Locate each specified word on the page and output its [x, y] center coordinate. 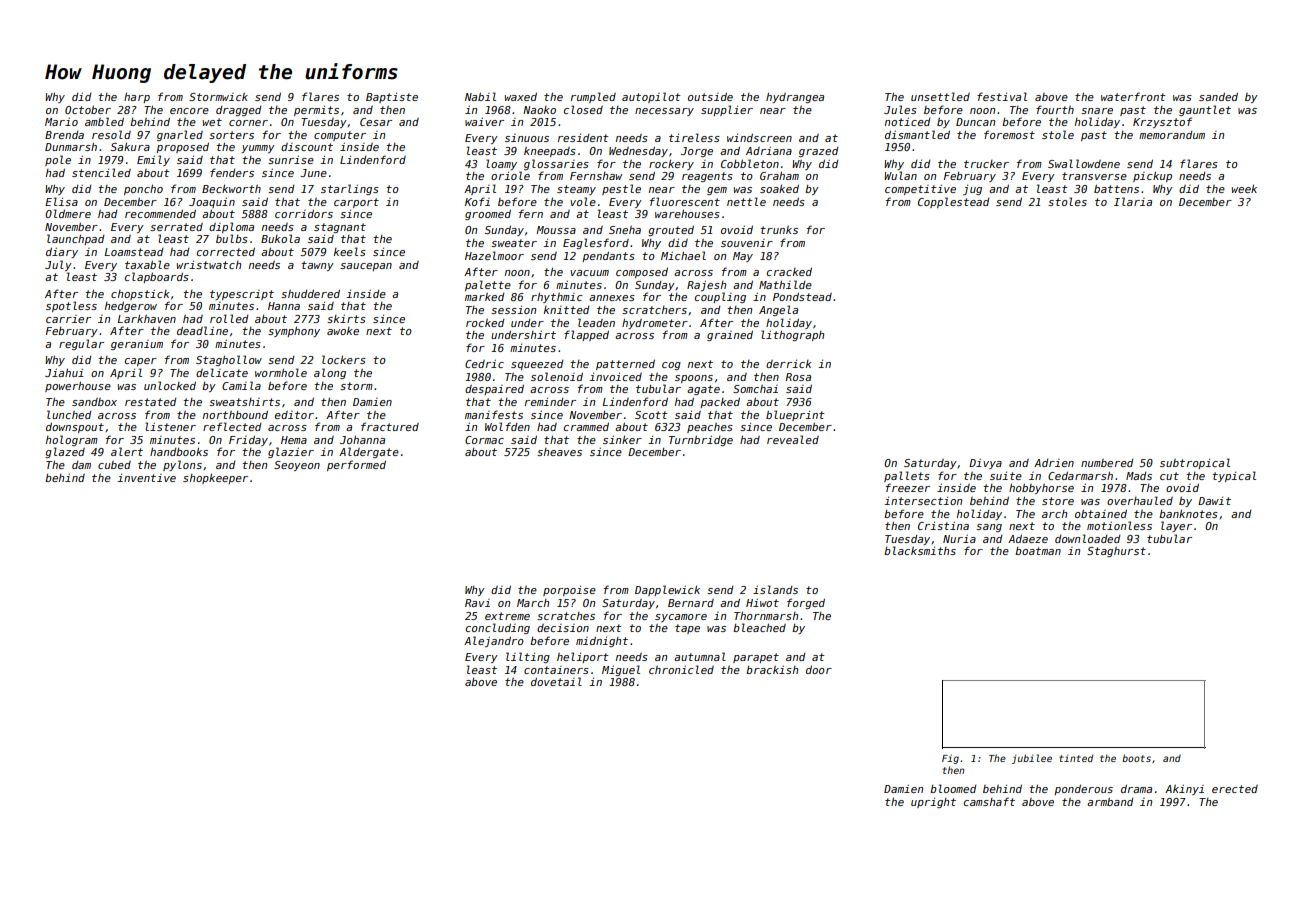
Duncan [975, 122]
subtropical [1195, 463]
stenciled [101, 172]
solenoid [557, 376]
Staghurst [1116, 552]
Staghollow [229, 360]
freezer [908, 487]
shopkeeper [215, 478]
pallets [907, 476]
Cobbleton [750, 163]
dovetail [556, 681]
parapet [756, 658]
